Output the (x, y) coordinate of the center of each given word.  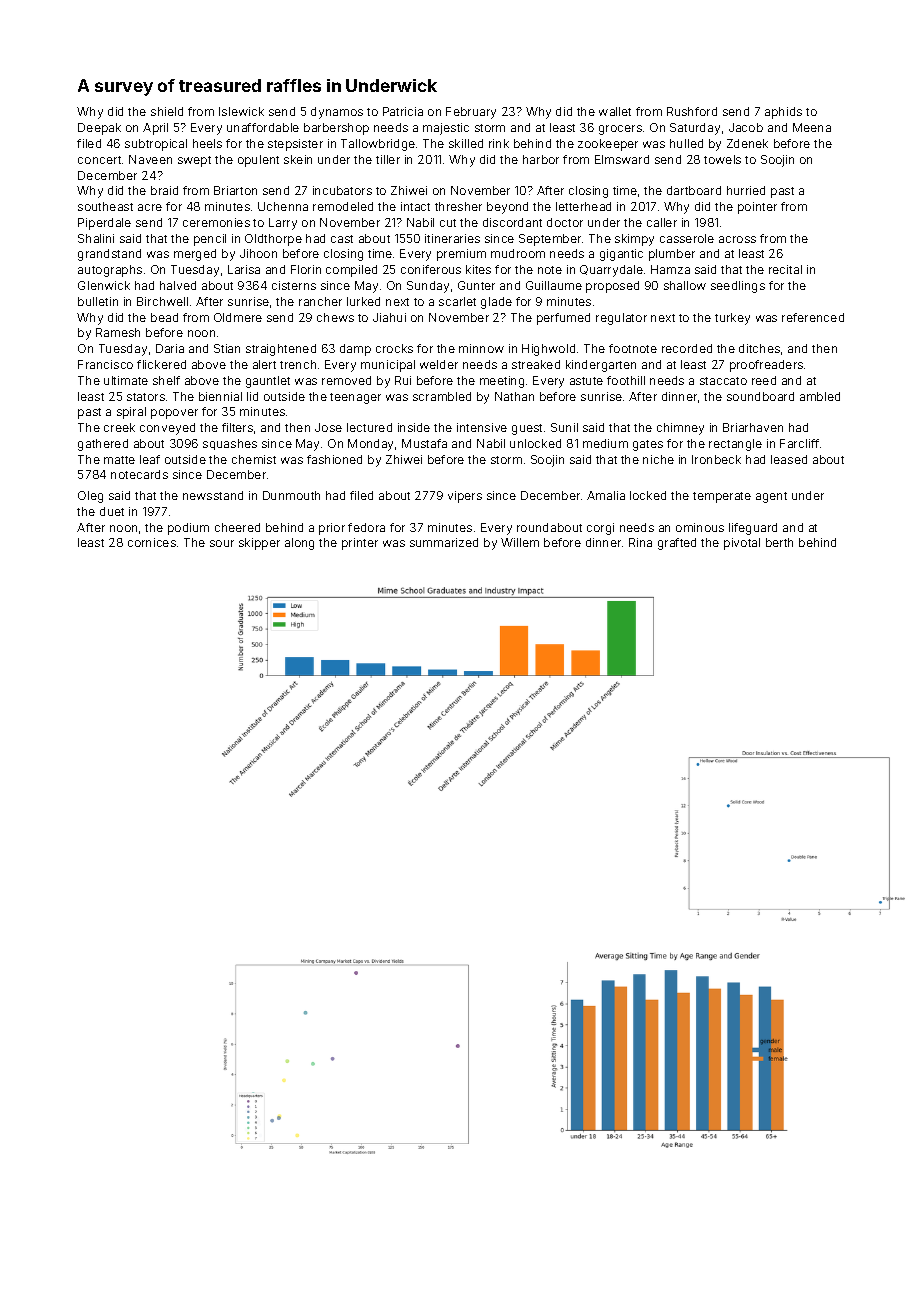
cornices (152, 542)
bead (164, 317)
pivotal (742, 544)
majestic (446, 129)
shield (167, 111)
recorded (687, 348)
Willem (520, 542)
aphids (783, 113)
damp (355, 350)
